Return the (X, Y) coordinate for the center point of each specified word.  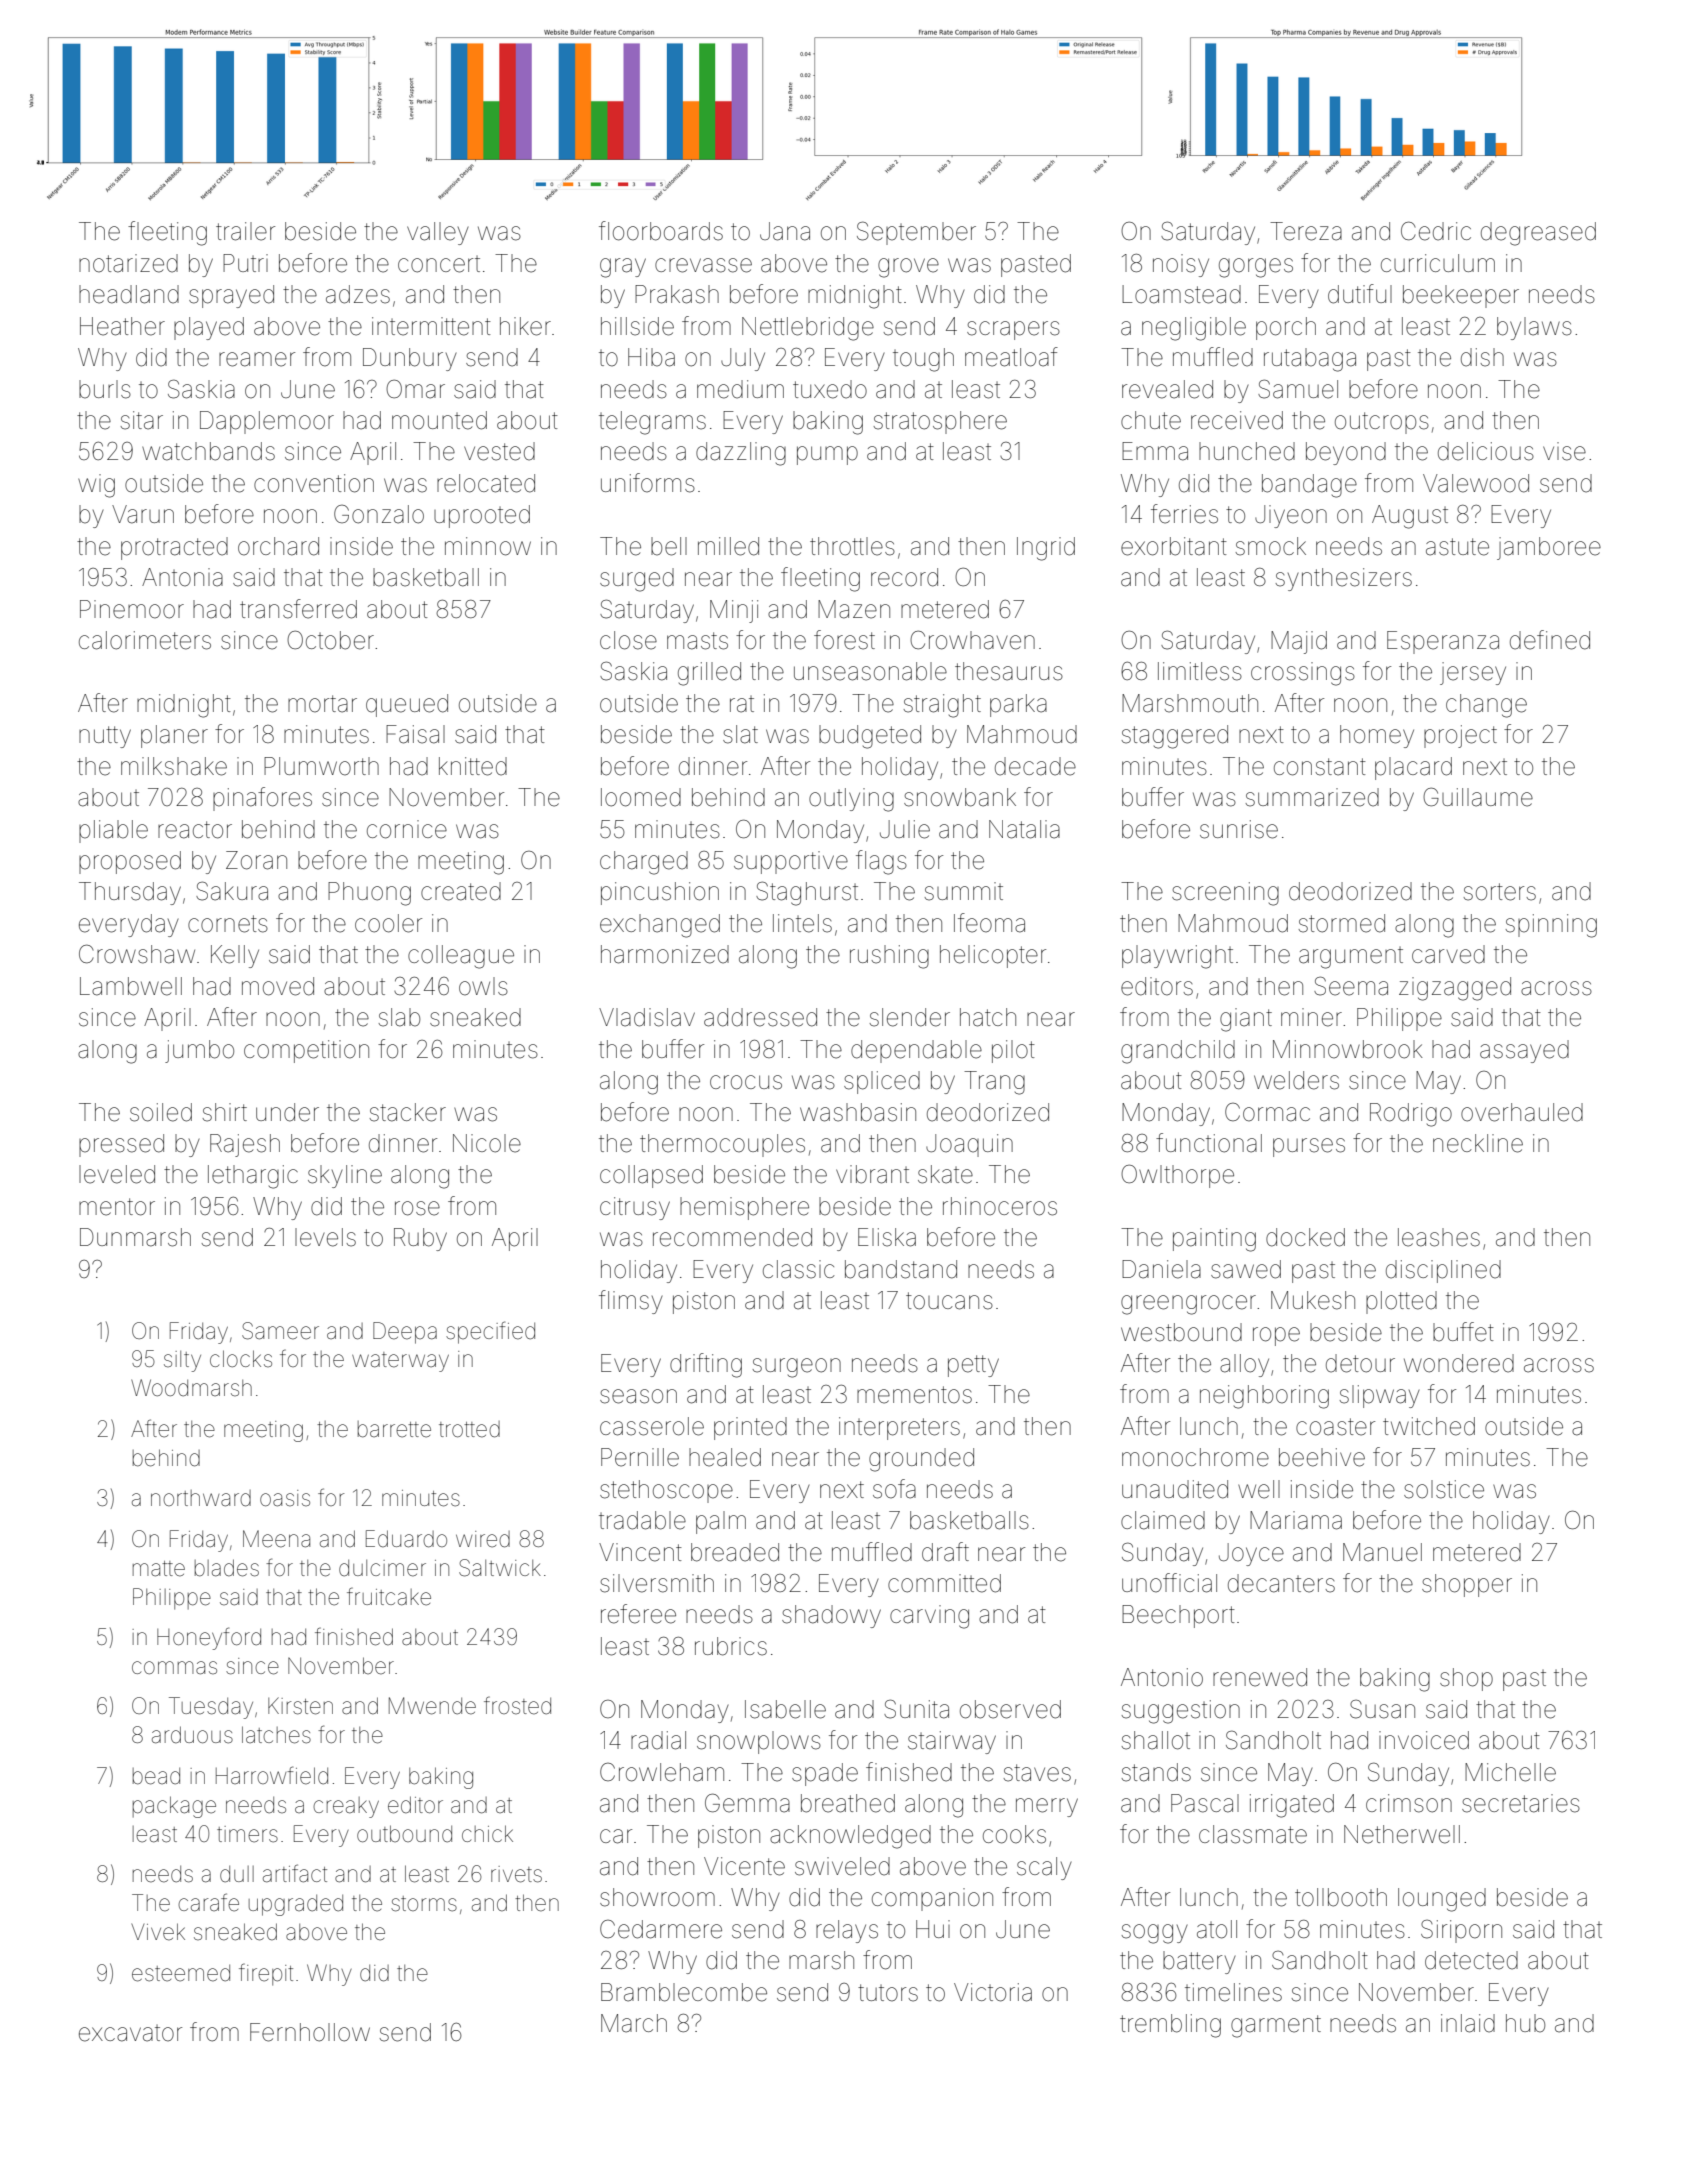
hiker (525, 326)
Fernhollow (310, 2032)
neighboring (1264, 1397)
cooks (1014, 1834)
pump (827, 455)
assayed (1524, 1051)
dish (1482, 357)
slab (399, 1017)
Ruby (420, 1239)
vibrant (872, 1174)
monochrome (1195, 1457)
